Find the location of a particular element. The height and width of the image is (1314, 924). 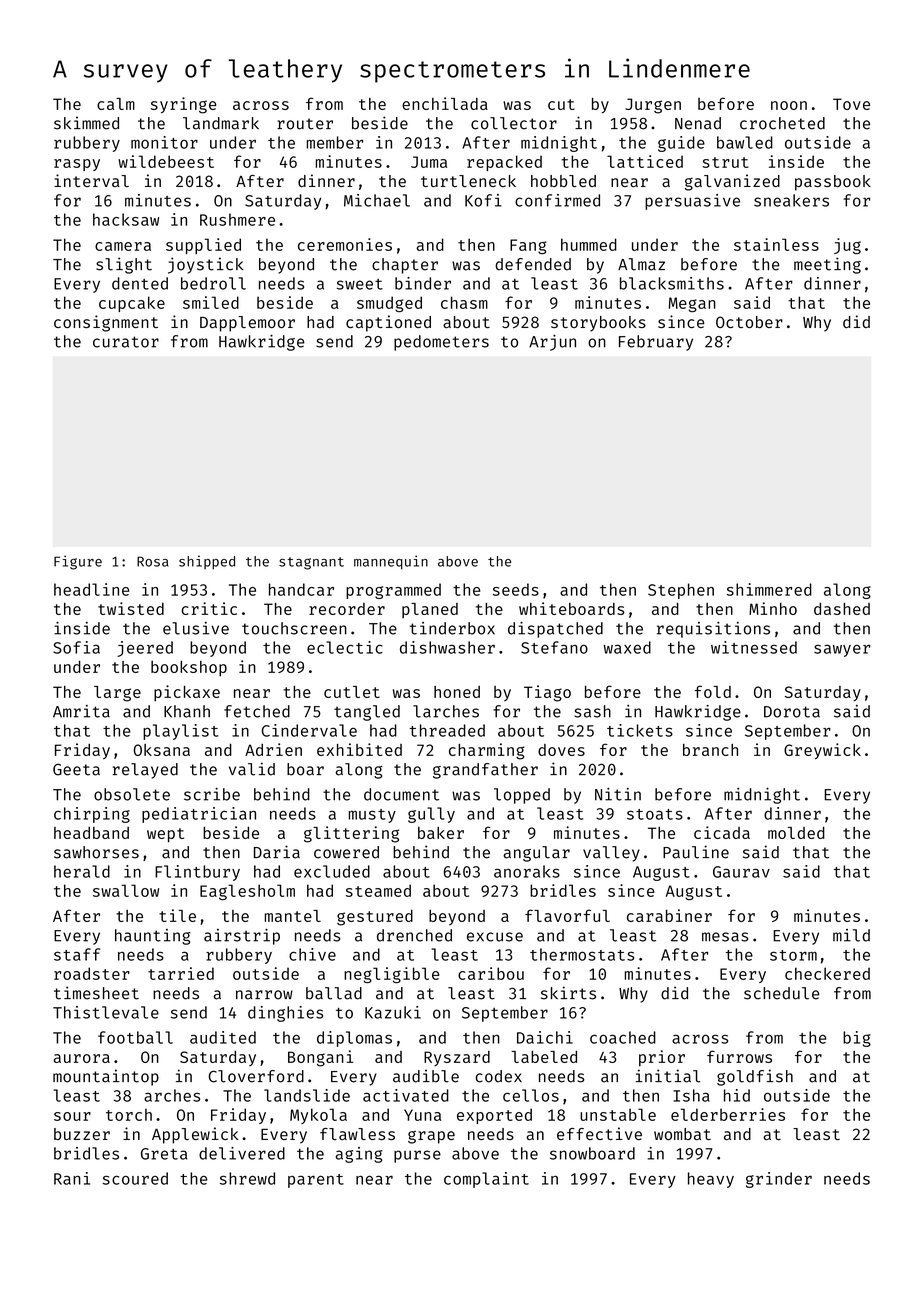

wombat is located at coordinates (682, 1134).
